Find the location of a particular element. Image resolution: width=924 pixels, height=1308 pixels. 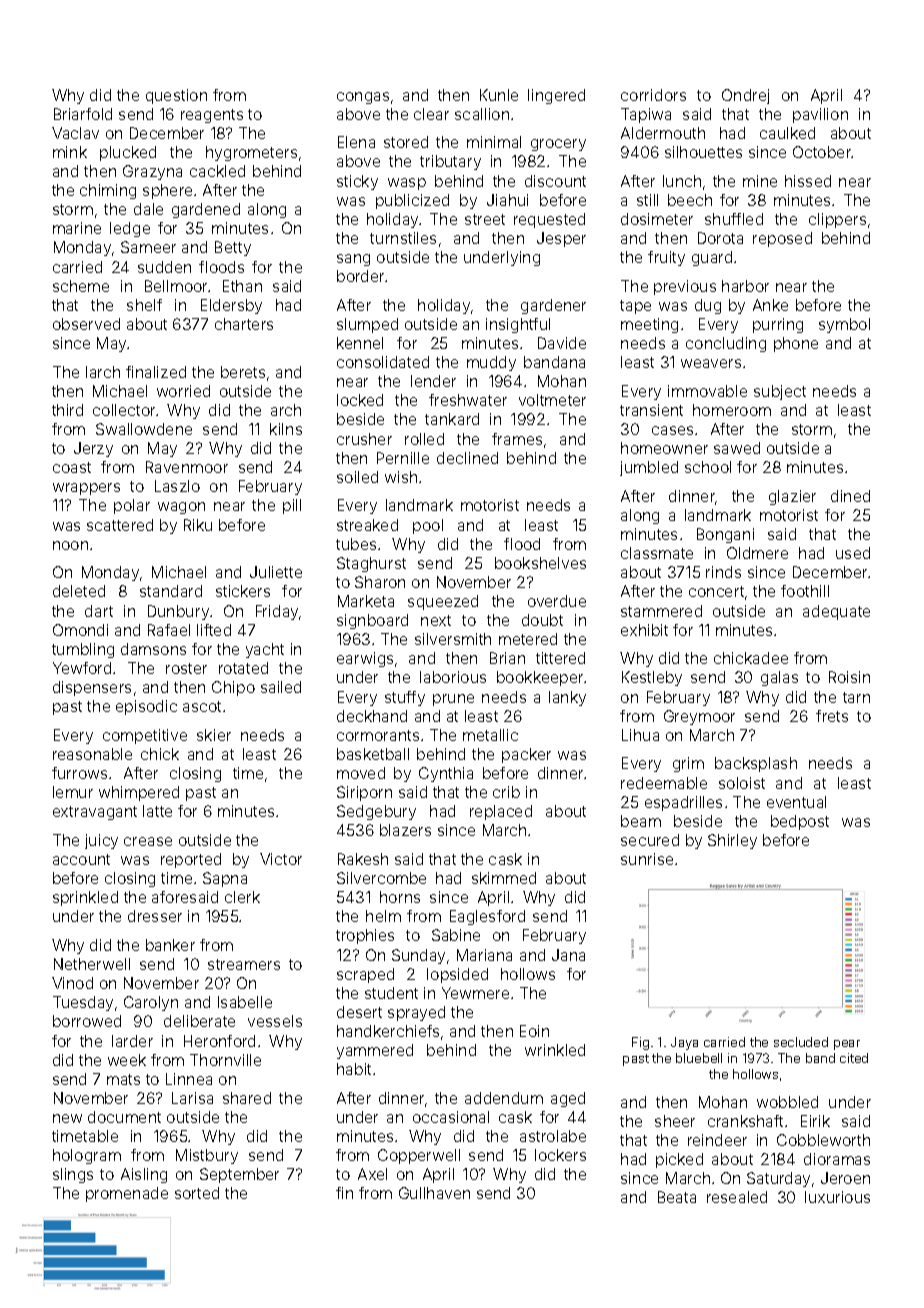

wagon is located at coordinates (181, 508).
